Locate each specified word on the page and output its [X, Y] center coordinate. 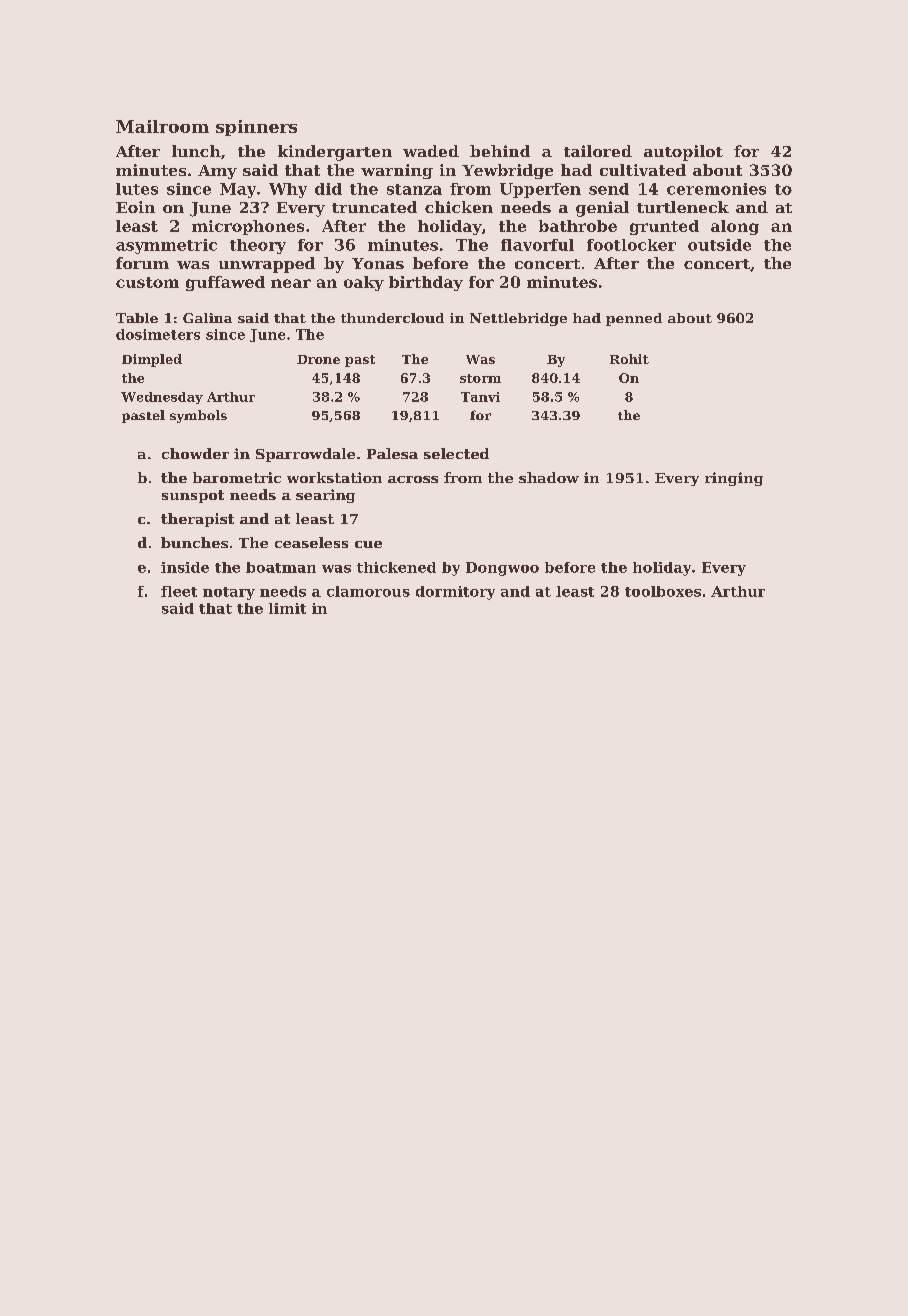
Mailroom [162, 126]
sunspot [193, 496]
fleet [179, 591]
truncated [374, 207]
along [735, 227]
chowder [195, 453]
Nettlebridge [518, 319]
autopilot [683, 153]
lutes [137, 189]
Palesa [392, 453]
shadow [549, 477]
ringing [734, 479]
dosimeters [158, 334]
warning [397, 171]
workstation [334, 477]
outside [719, 245]
